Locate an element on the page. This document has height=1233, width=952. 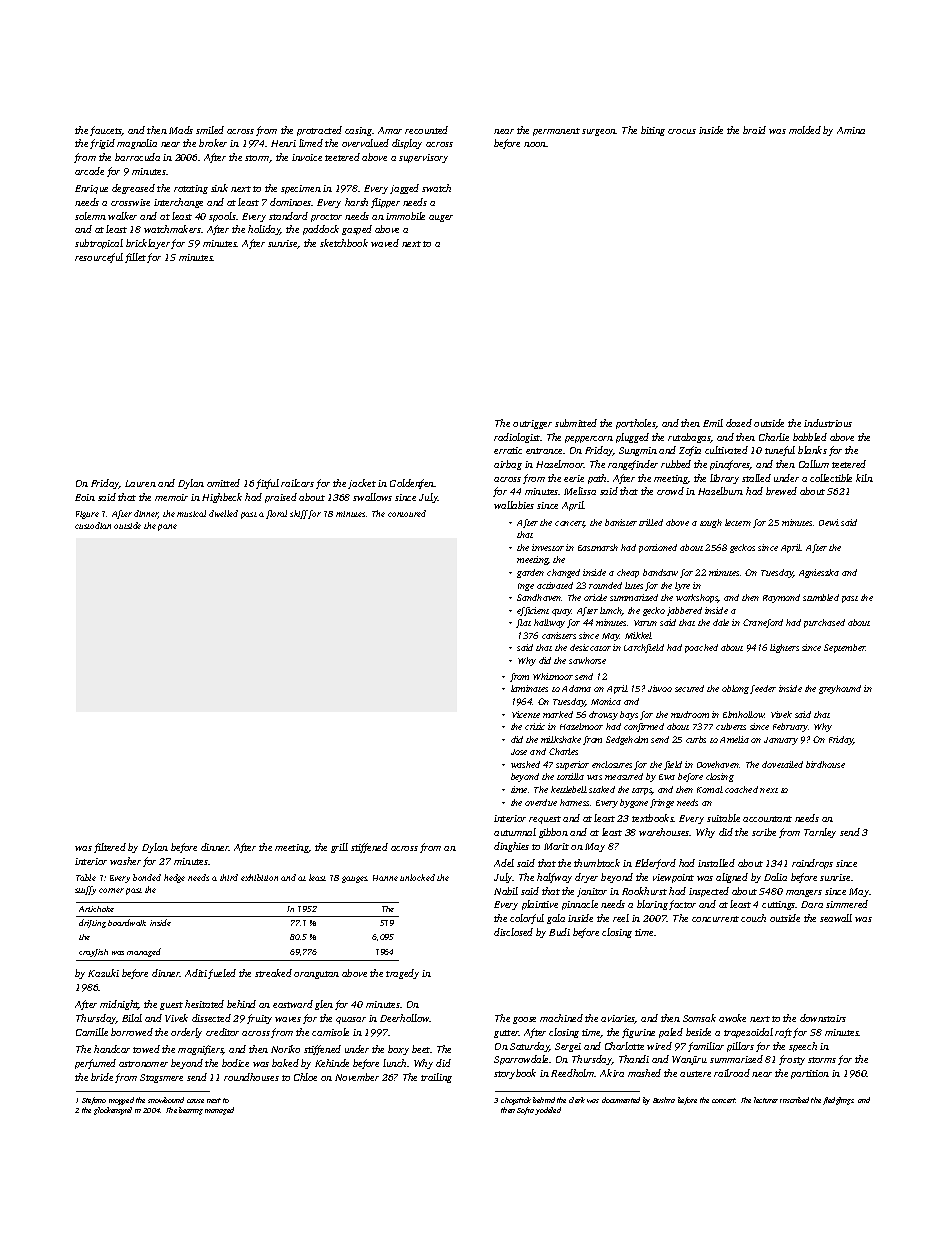
casing is located at coordinates (358, 131).
